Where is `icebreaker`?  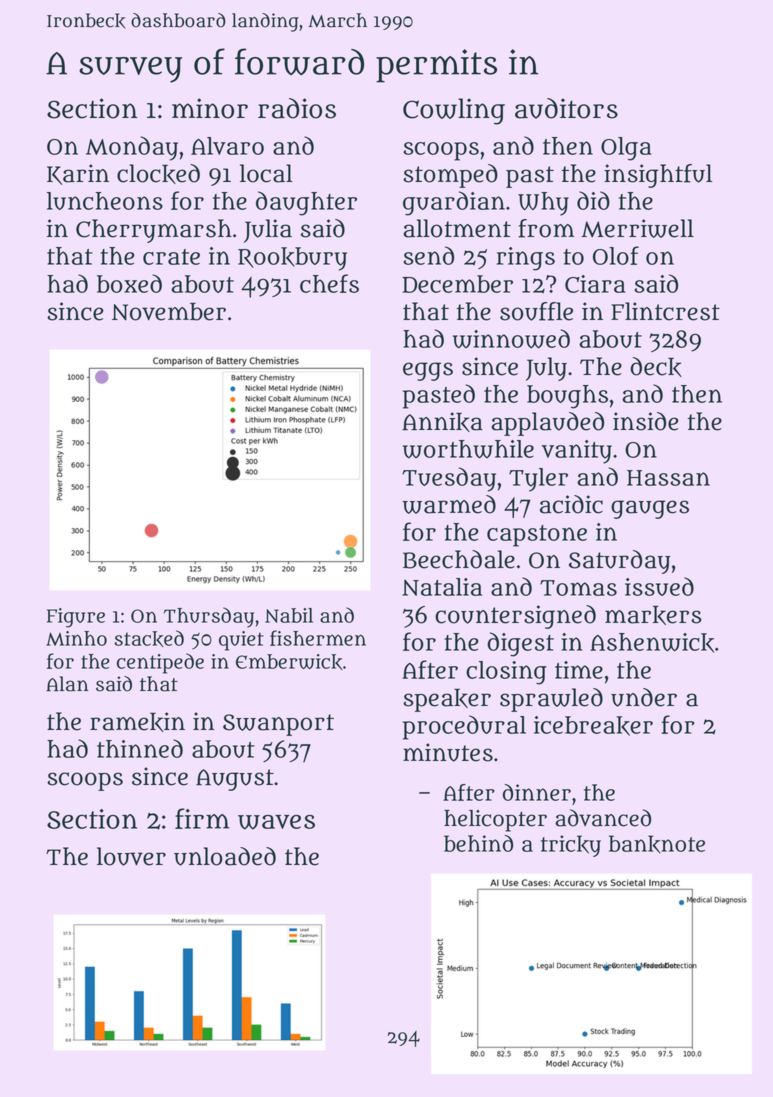 icebreaker is located at coordinates (593, 726).
